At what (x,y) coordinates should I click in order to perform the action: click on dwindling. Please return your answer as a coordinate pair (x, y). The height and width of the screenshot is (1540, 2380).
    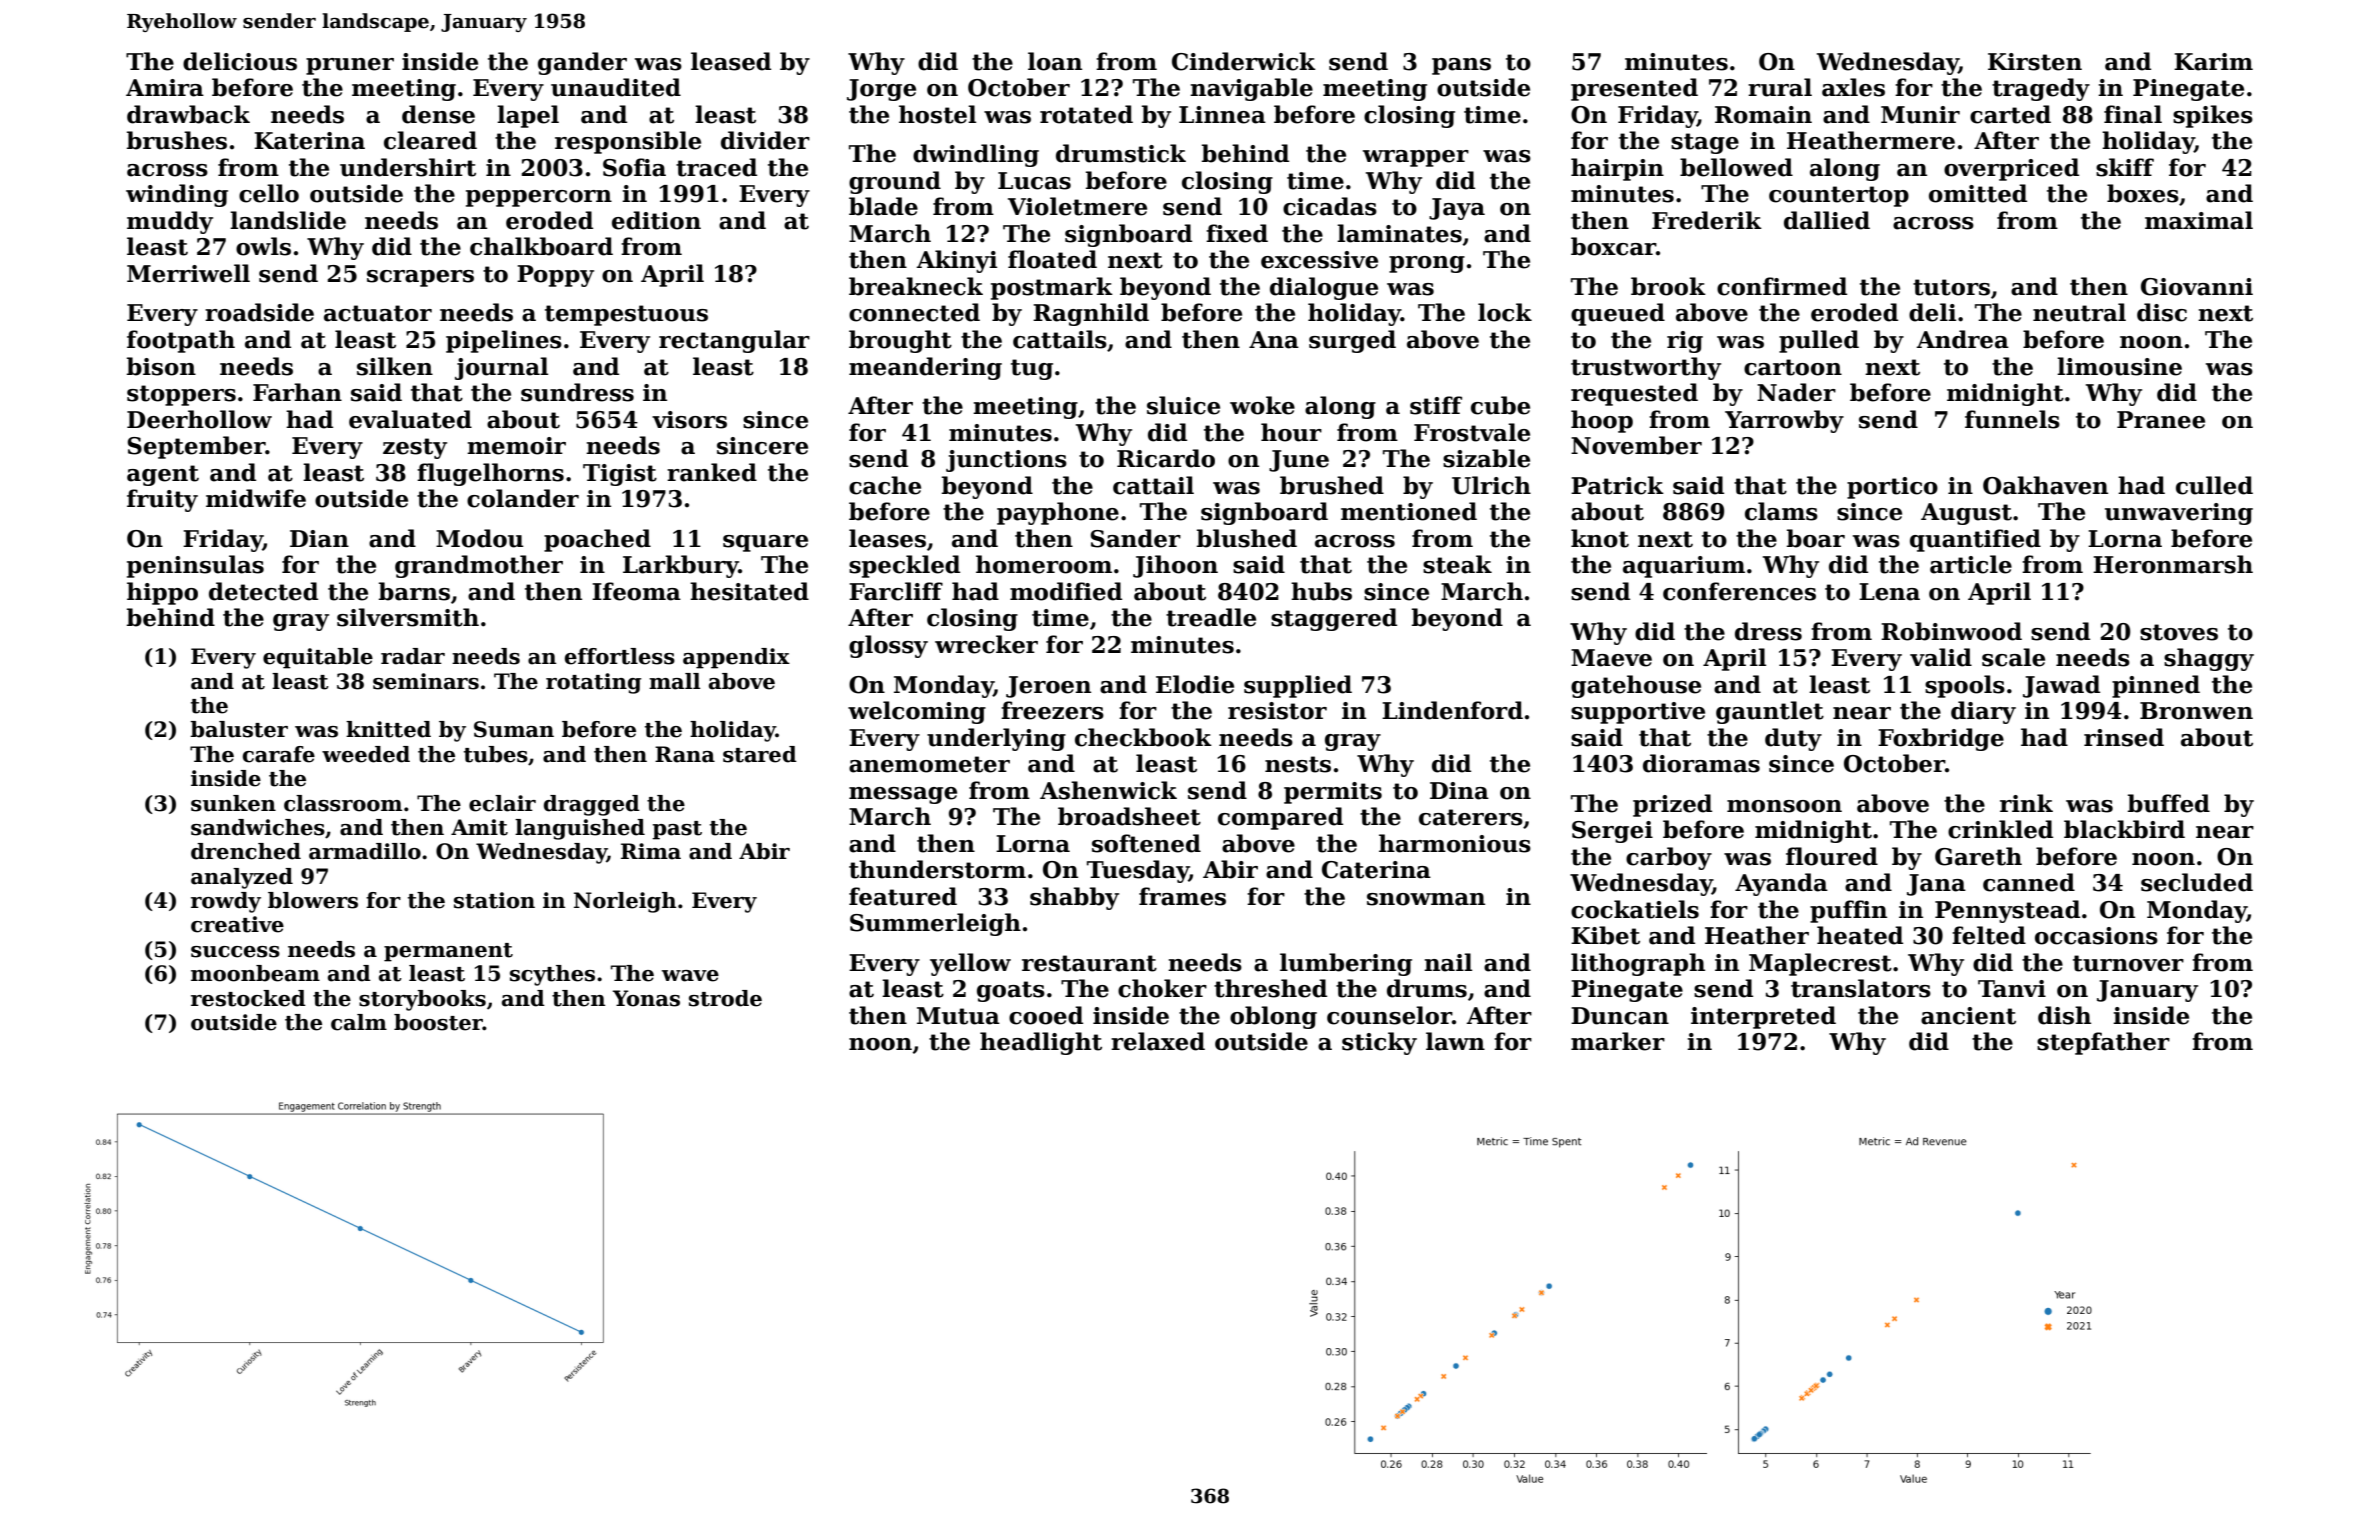
    Looking at the image, I should click on (976, 155).
